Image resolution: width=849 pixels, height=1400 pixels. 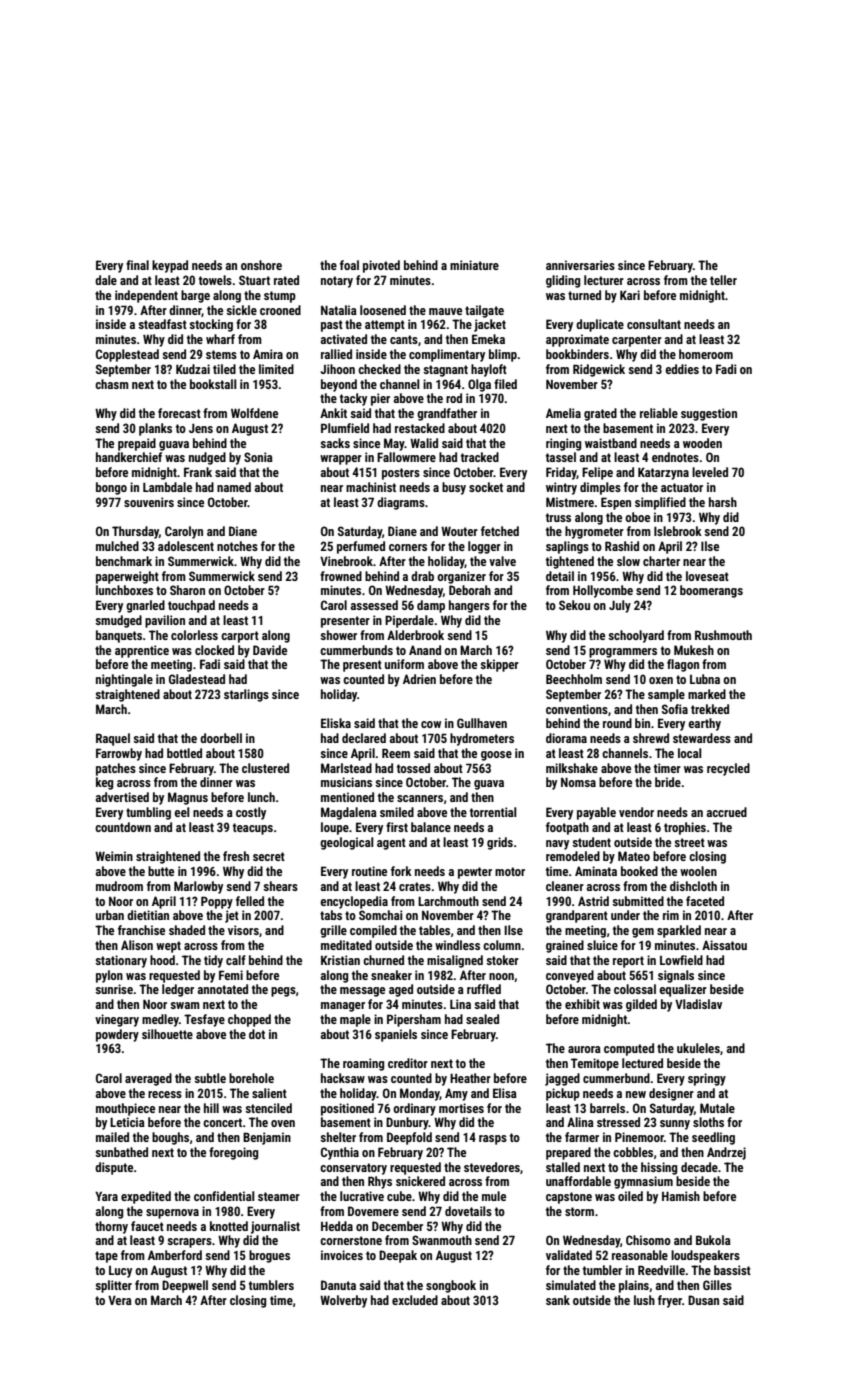 What do you see at coordinates (381, 915) in the screenshot?
I see `Somchai` at bounding box center [381, 915].
